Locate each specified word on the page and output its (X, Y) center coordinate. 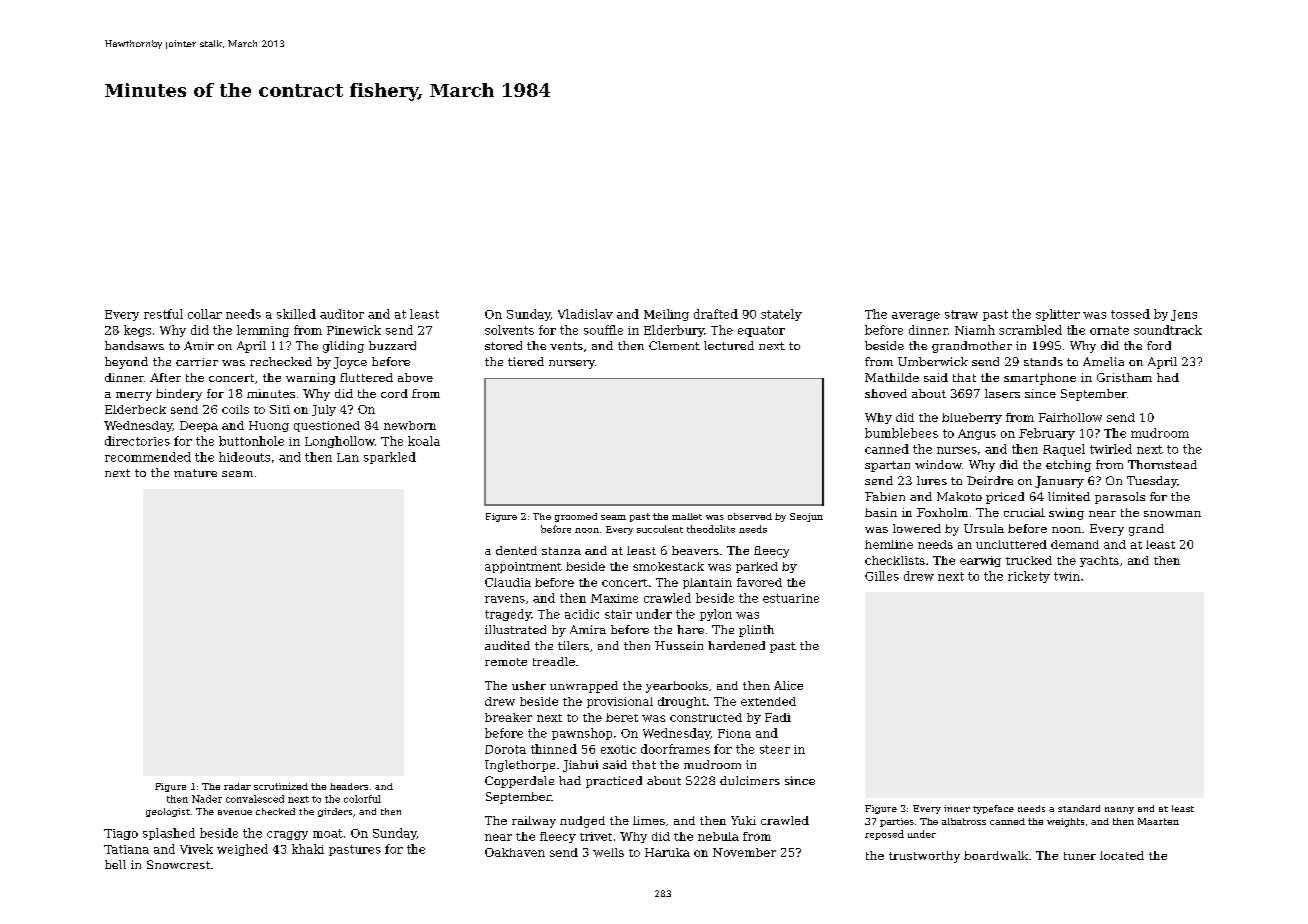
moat (328, 833)
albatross (964, 821)
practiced (614, 782)
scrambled (1030, 330)
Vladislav (585, 314)
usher (529, 685)
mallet (687, 516)
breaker (508, 717)
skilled (296, 314)
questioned (327, 426)
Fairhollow (1070, 417)
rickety (1029, 577)
